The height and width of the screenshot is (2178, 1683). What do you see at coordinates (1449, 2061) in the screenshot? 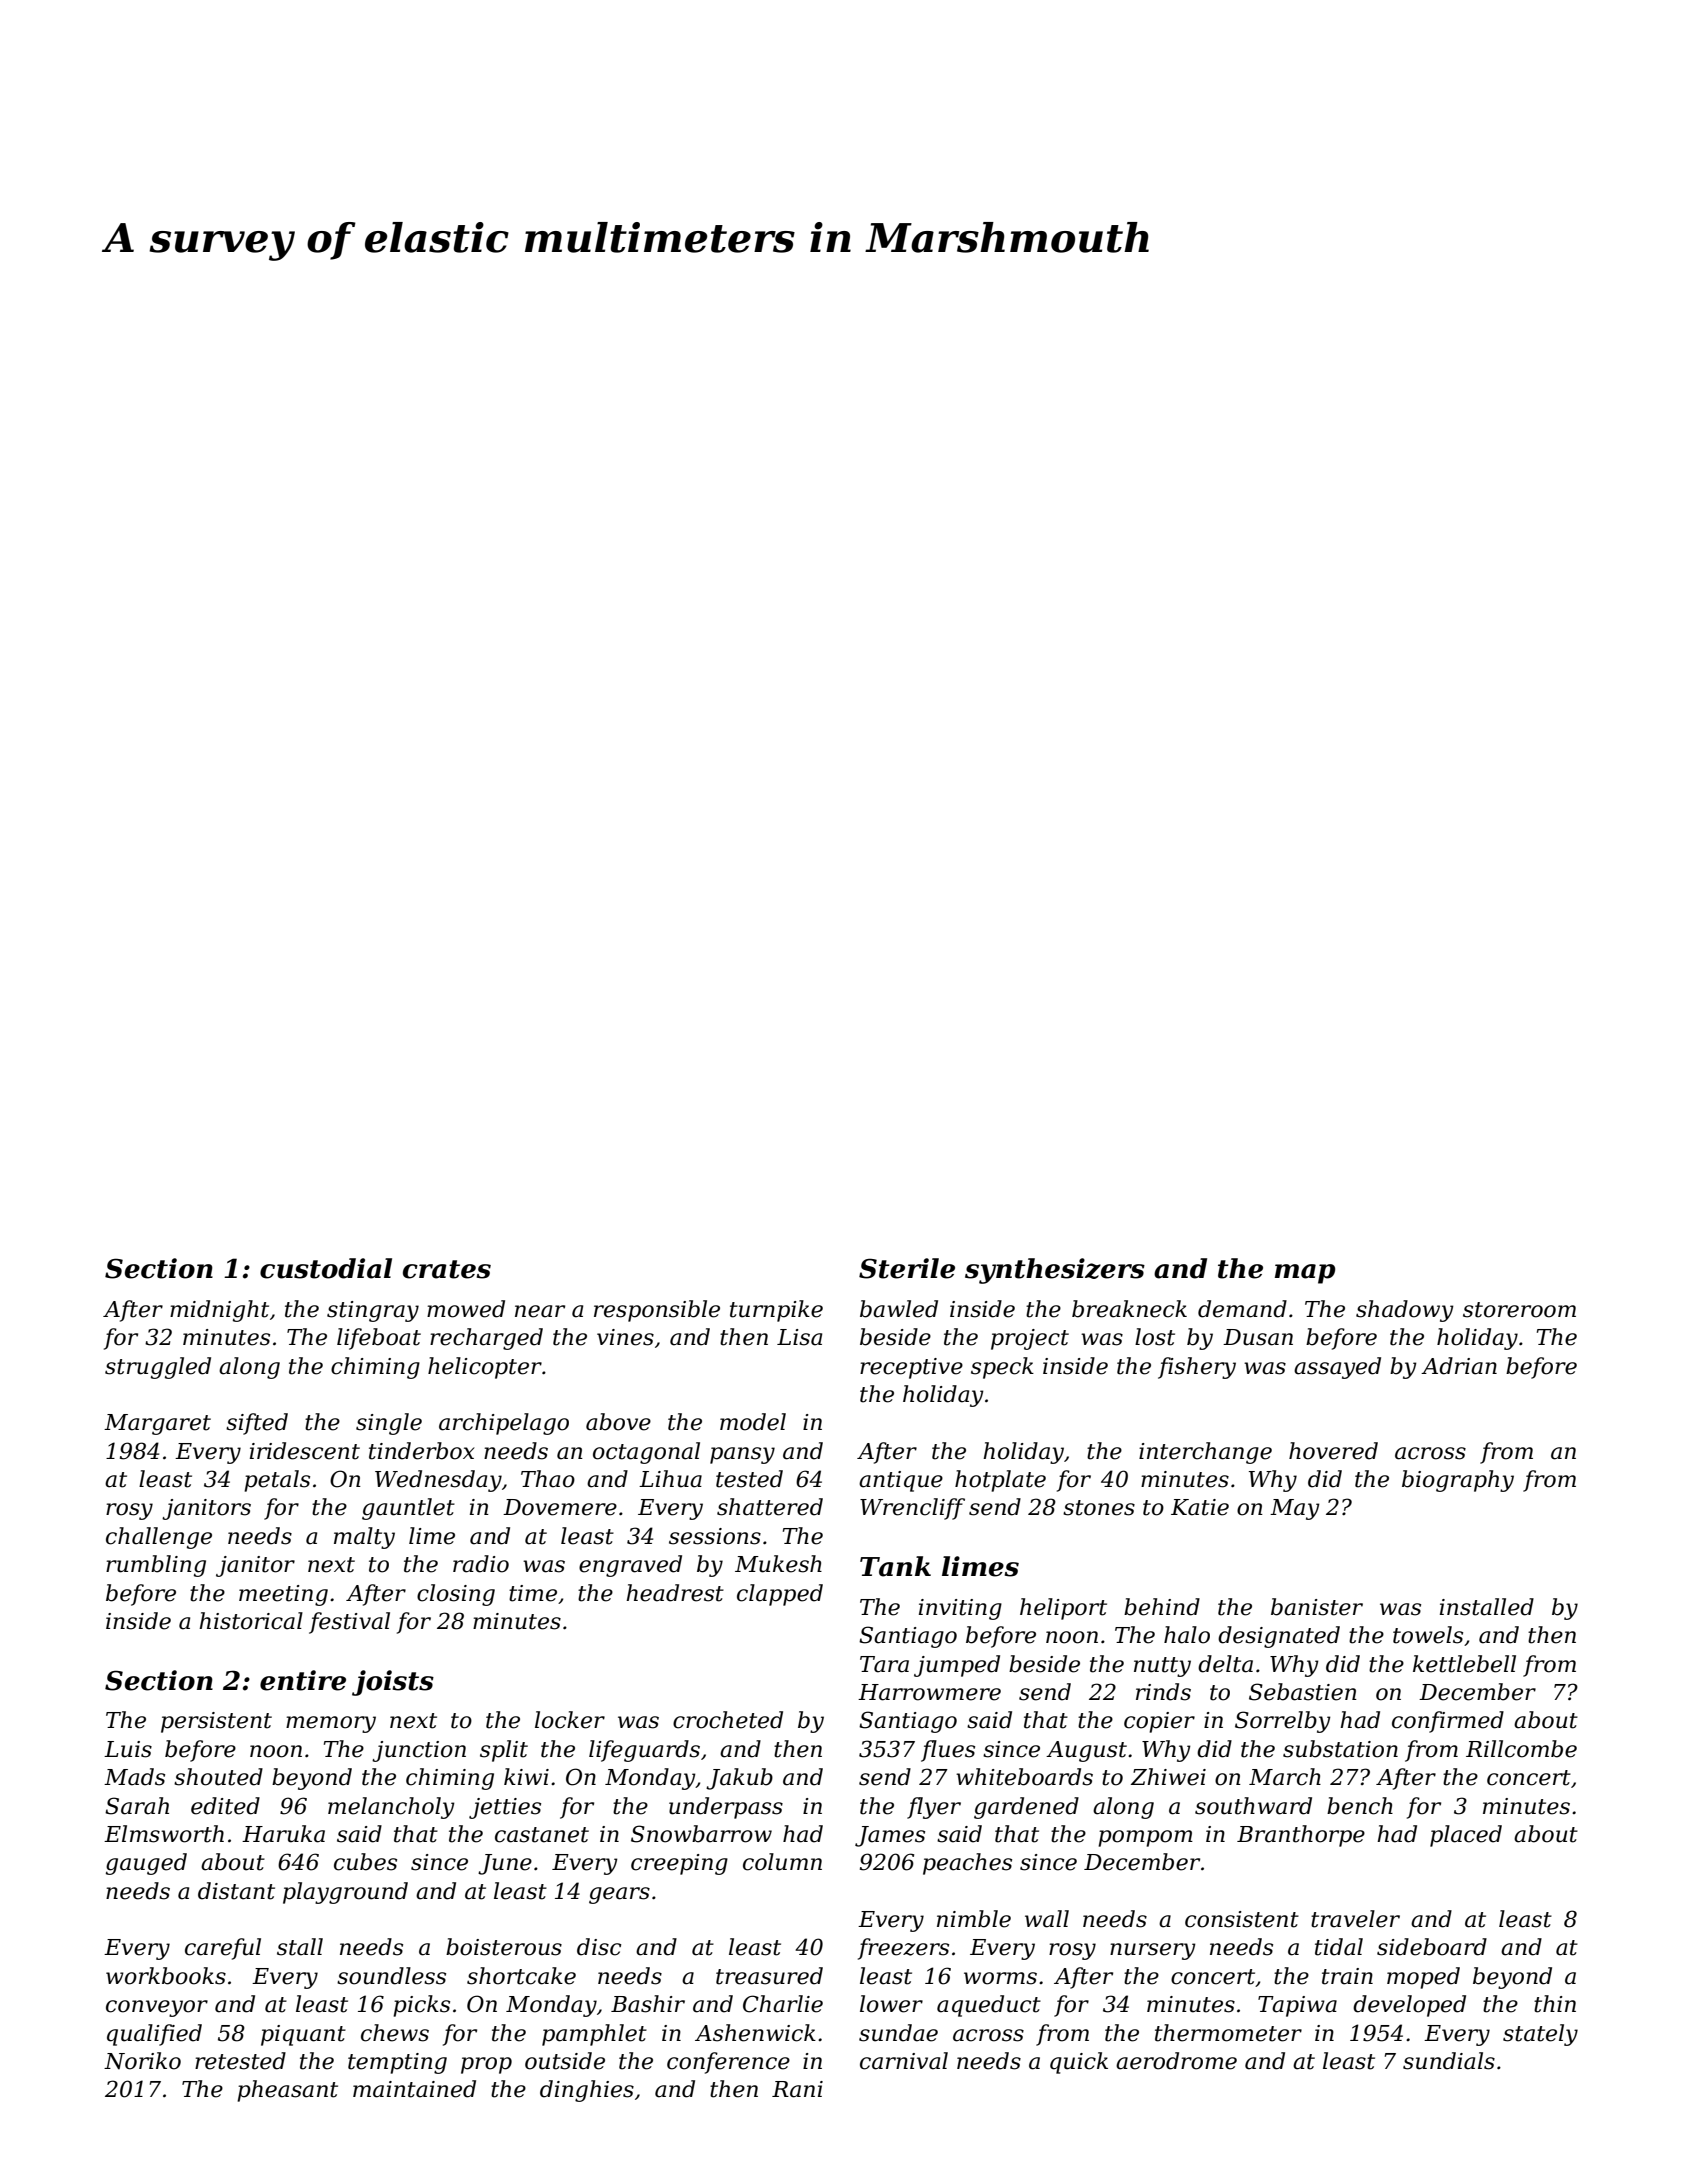
I see `sundials` at bounding box center [1449, 2061].
